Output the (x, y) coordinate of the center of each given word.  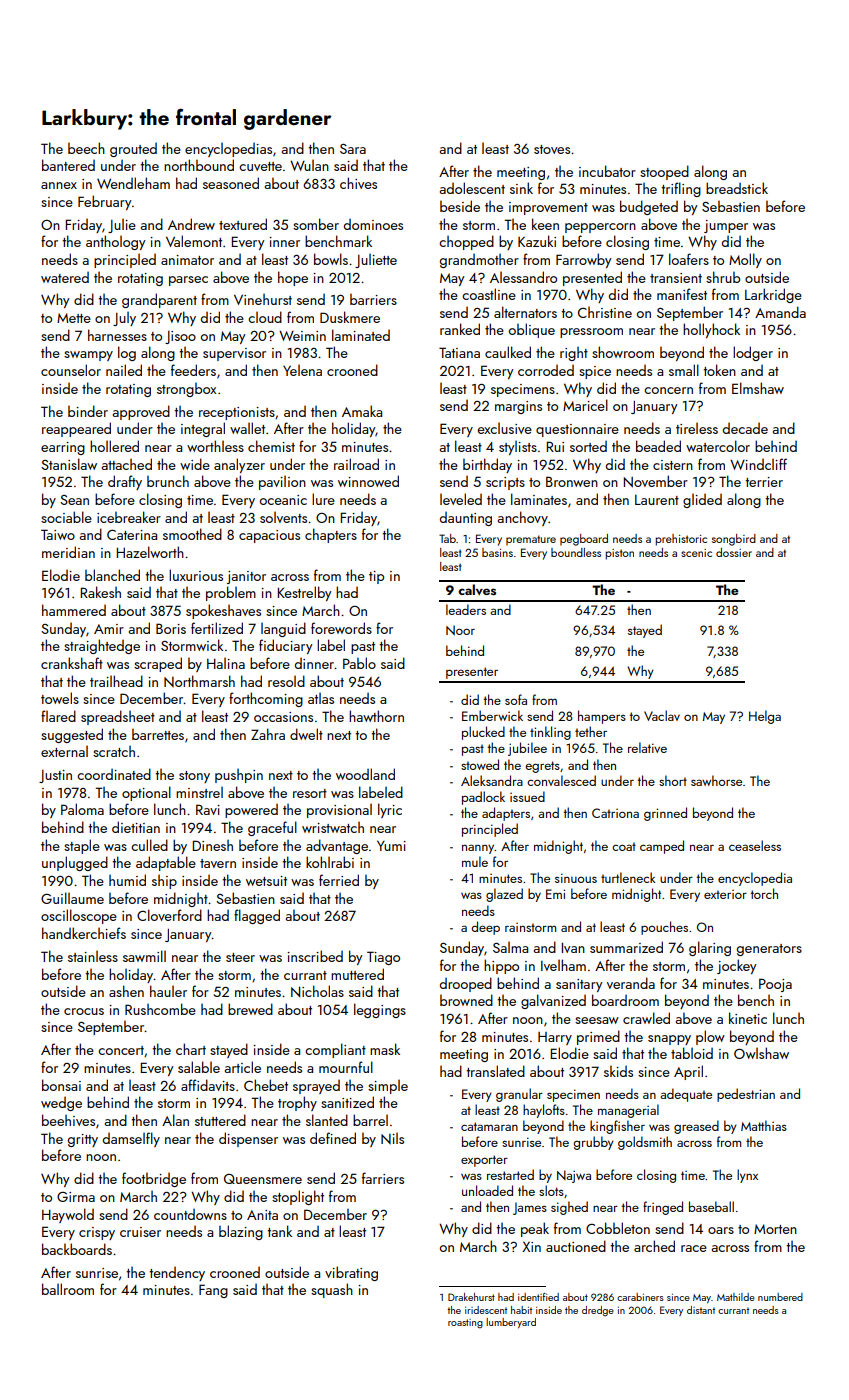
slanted (327, 1120)
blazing (241, 1232)
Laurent (657, 500)
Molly (745, 260)
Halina (226, 663)
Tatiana (459, 352)
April (688, 1072)
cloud (265, 317)
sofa (516, 699)
